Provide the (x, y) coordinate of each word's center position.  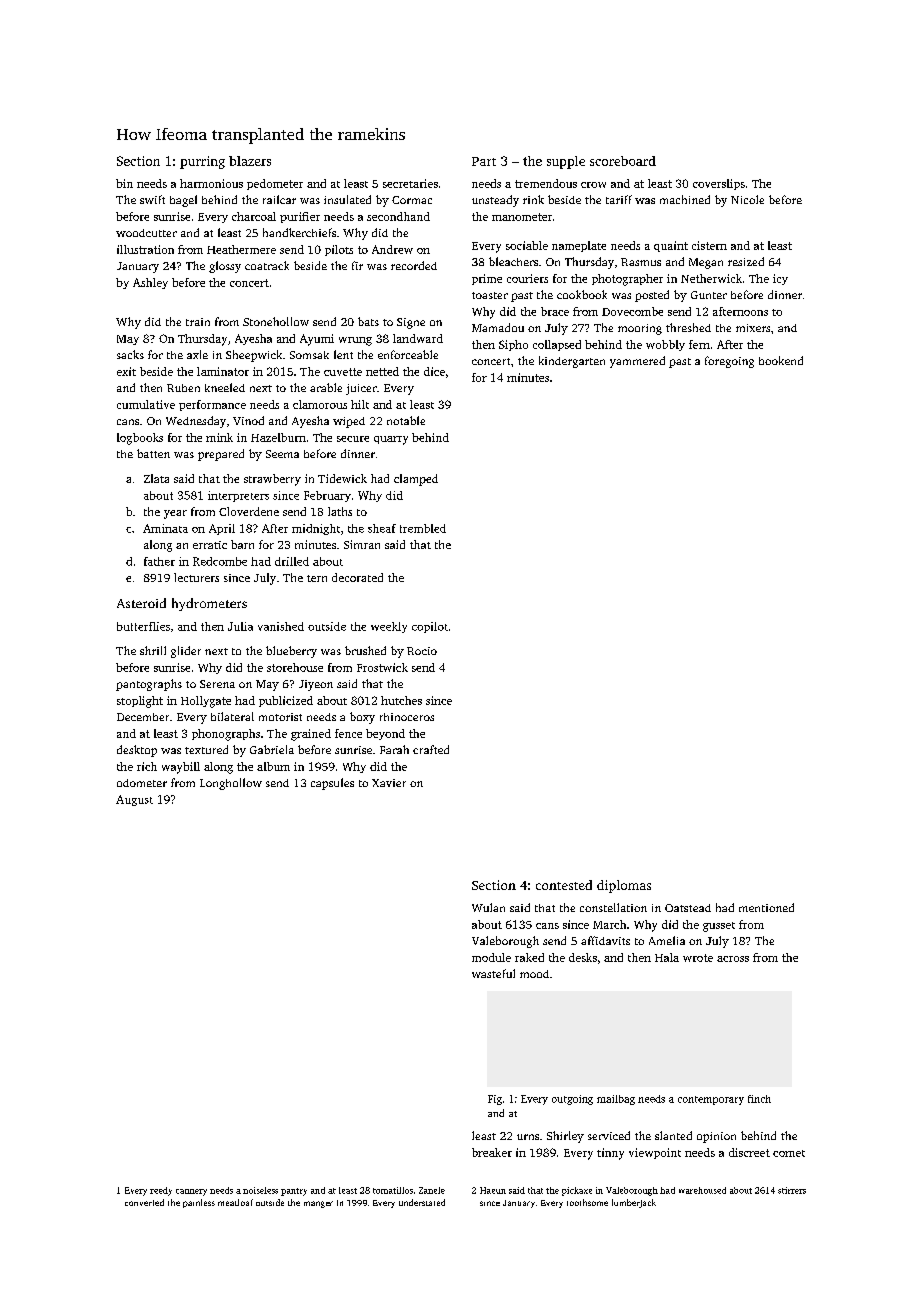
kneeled (225, 387)
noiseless (260, 1190)
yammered (637, 362)
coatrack (267, 265)
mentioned (766, 907)
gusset (719, 927)
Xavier (389, 783)
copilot (430, 627)
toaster (490, 295)
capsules (332, 784)
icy (780, 279)
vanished (281, 626)
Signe (411, 323)
